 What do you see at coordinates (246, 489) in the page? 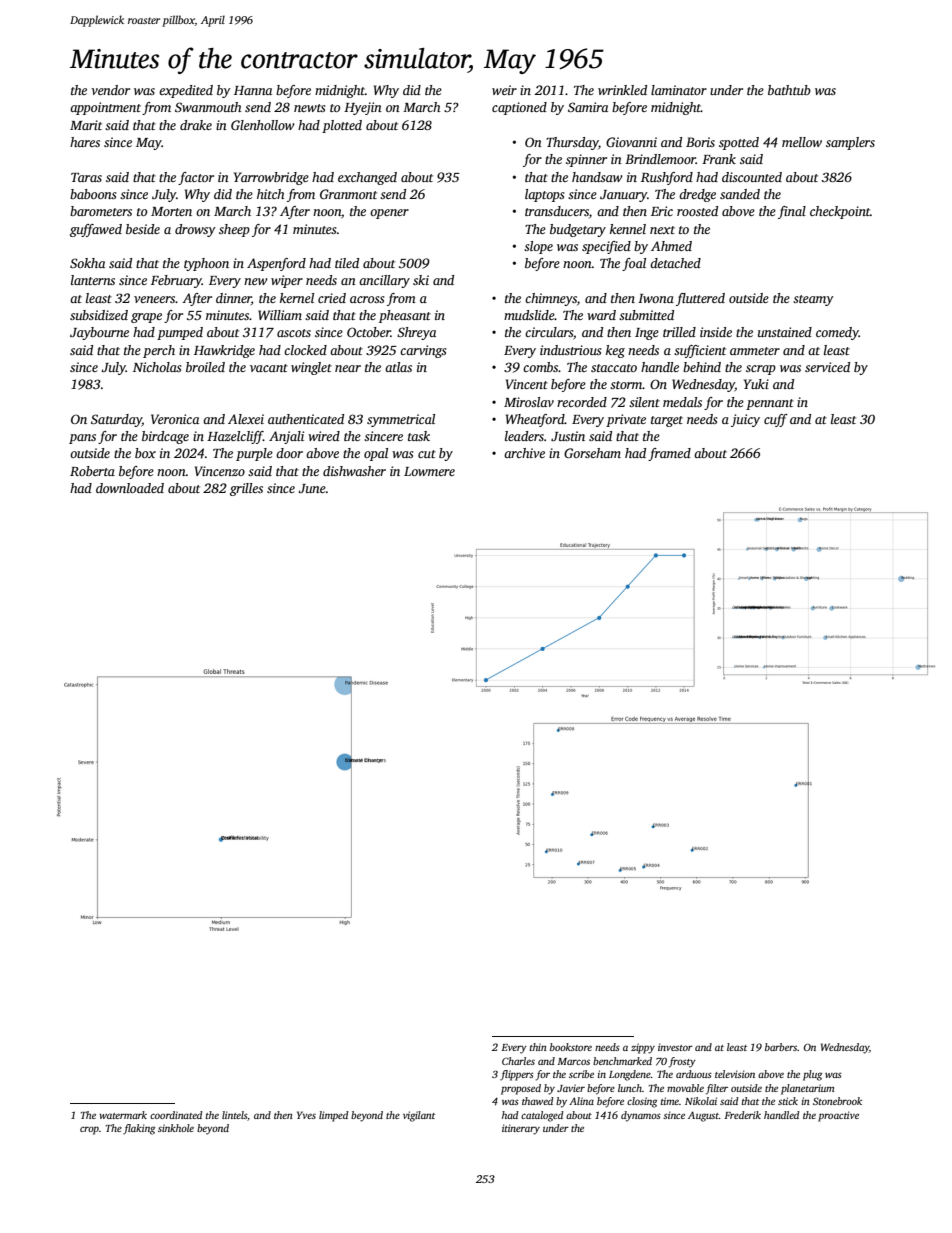
I see `grilles` at bounding box center [246, 489].
